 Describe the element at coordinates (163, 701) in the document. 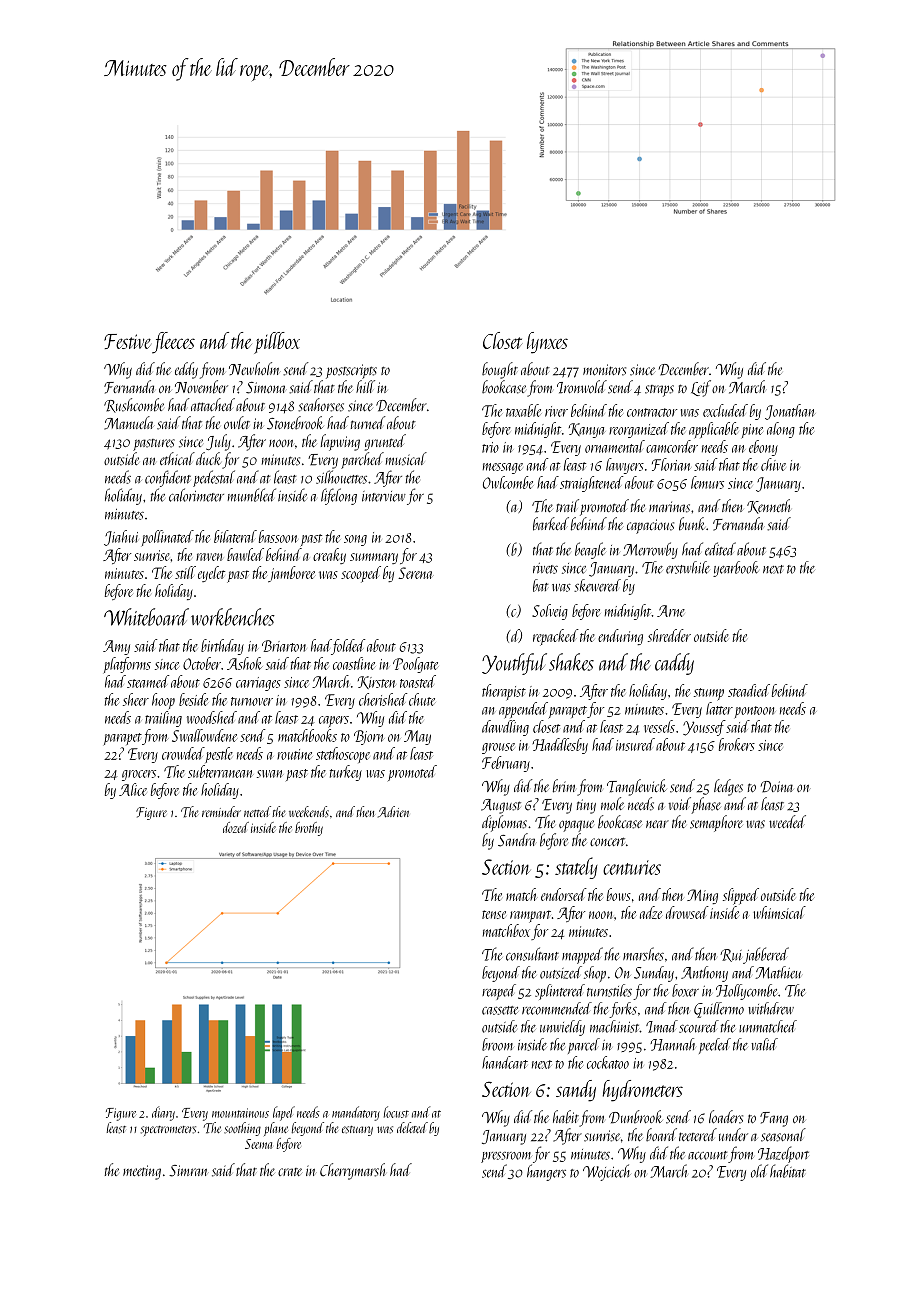

I see `hoop` at that location.
